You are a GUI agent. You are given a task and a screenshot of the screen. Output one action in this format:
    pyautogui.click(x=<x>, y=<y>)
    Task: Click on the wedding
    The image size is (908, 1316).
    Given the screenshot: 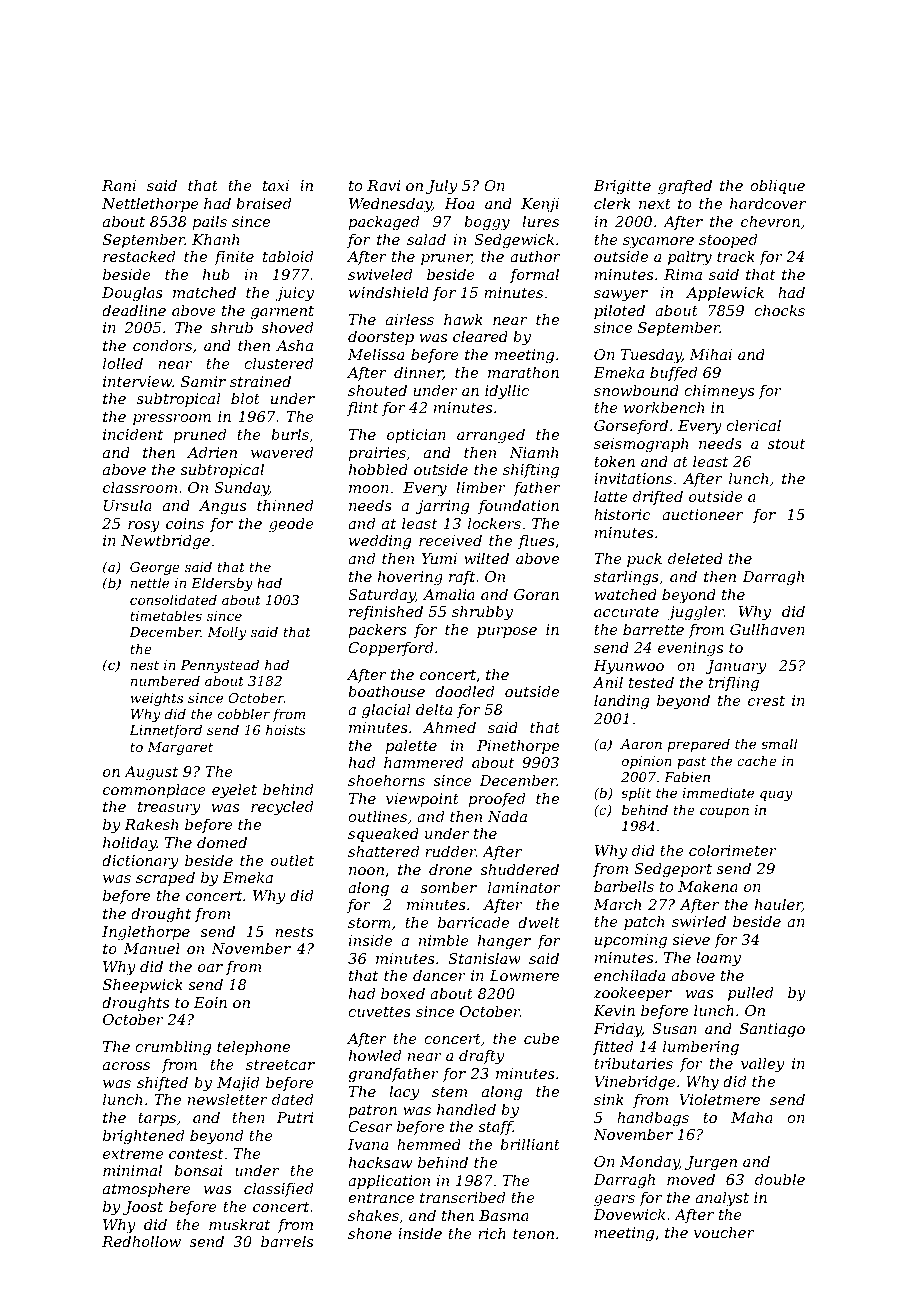 What is the action you would take?
    pyautogui.click(x=380, y=542)
